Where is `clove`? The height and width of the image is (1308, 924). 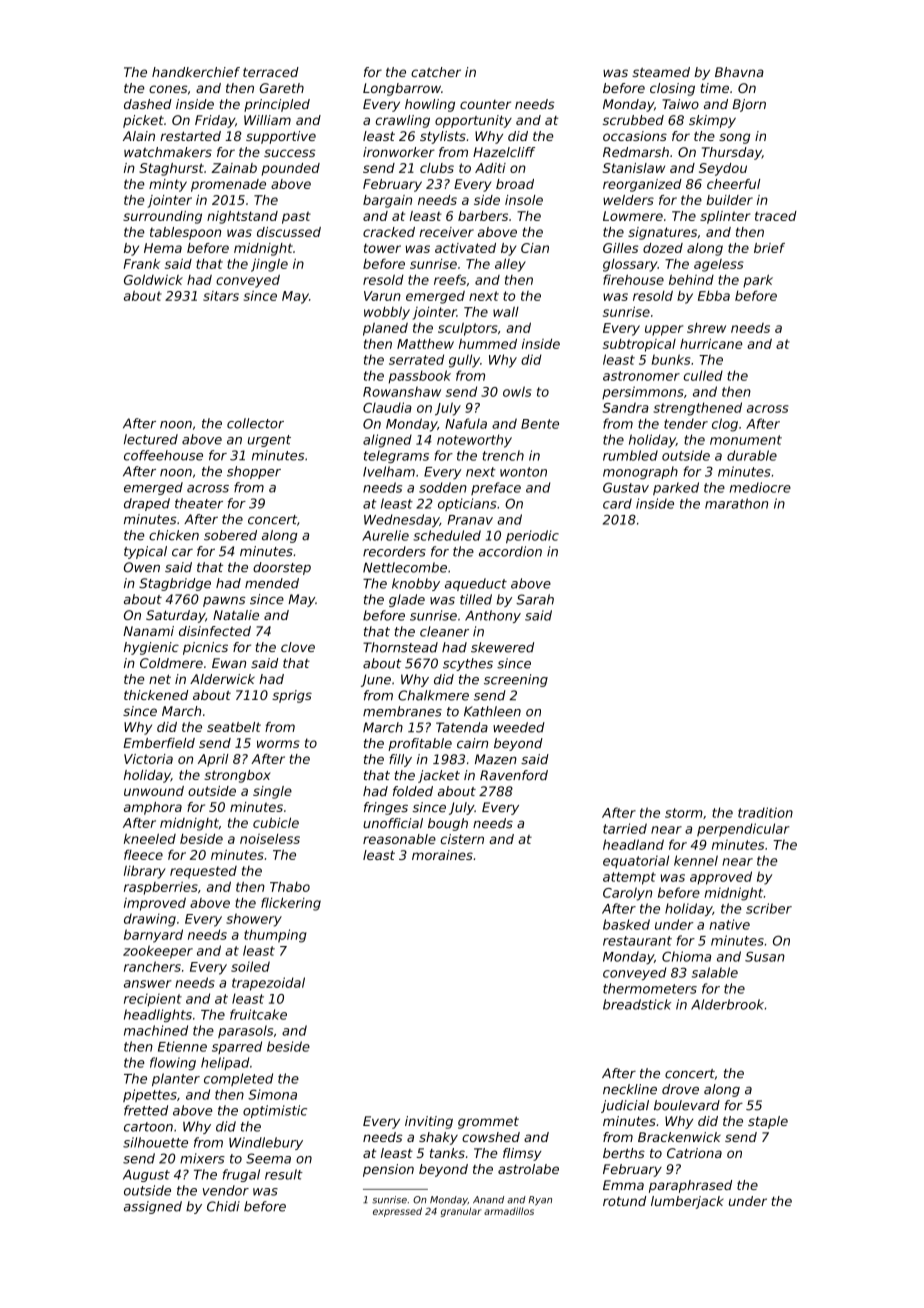 clove is located at coordinates (298, 647).
